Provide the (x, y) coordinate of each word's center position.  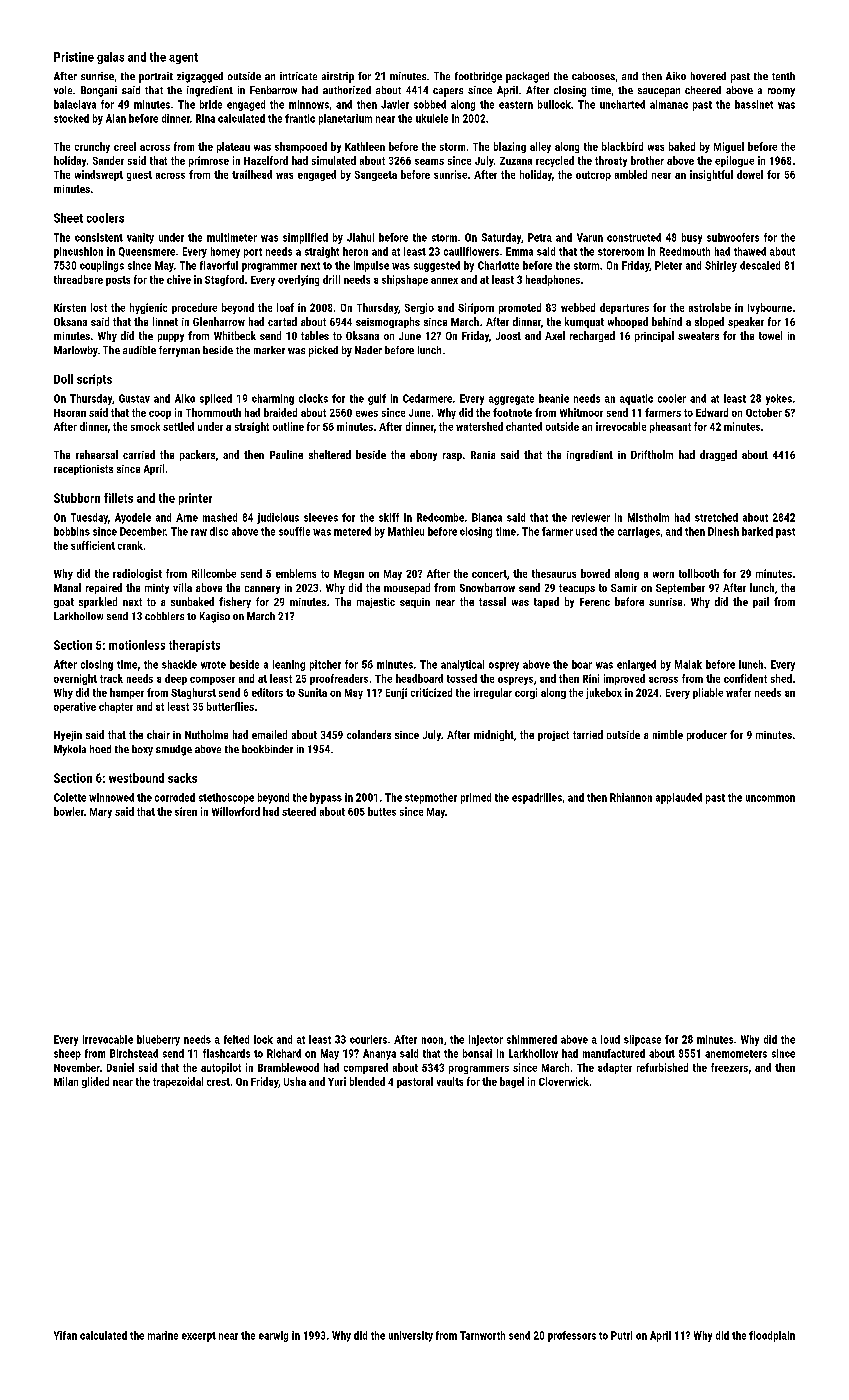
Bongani (99, 91)
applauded (679, 798)
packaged (527, 77)
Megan (349, 575)
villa (182, 587)
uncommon (770, 798)
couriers (368, 1039)
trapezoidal (178, 1082)
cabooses (593, 76)
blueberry (158, 1040)
